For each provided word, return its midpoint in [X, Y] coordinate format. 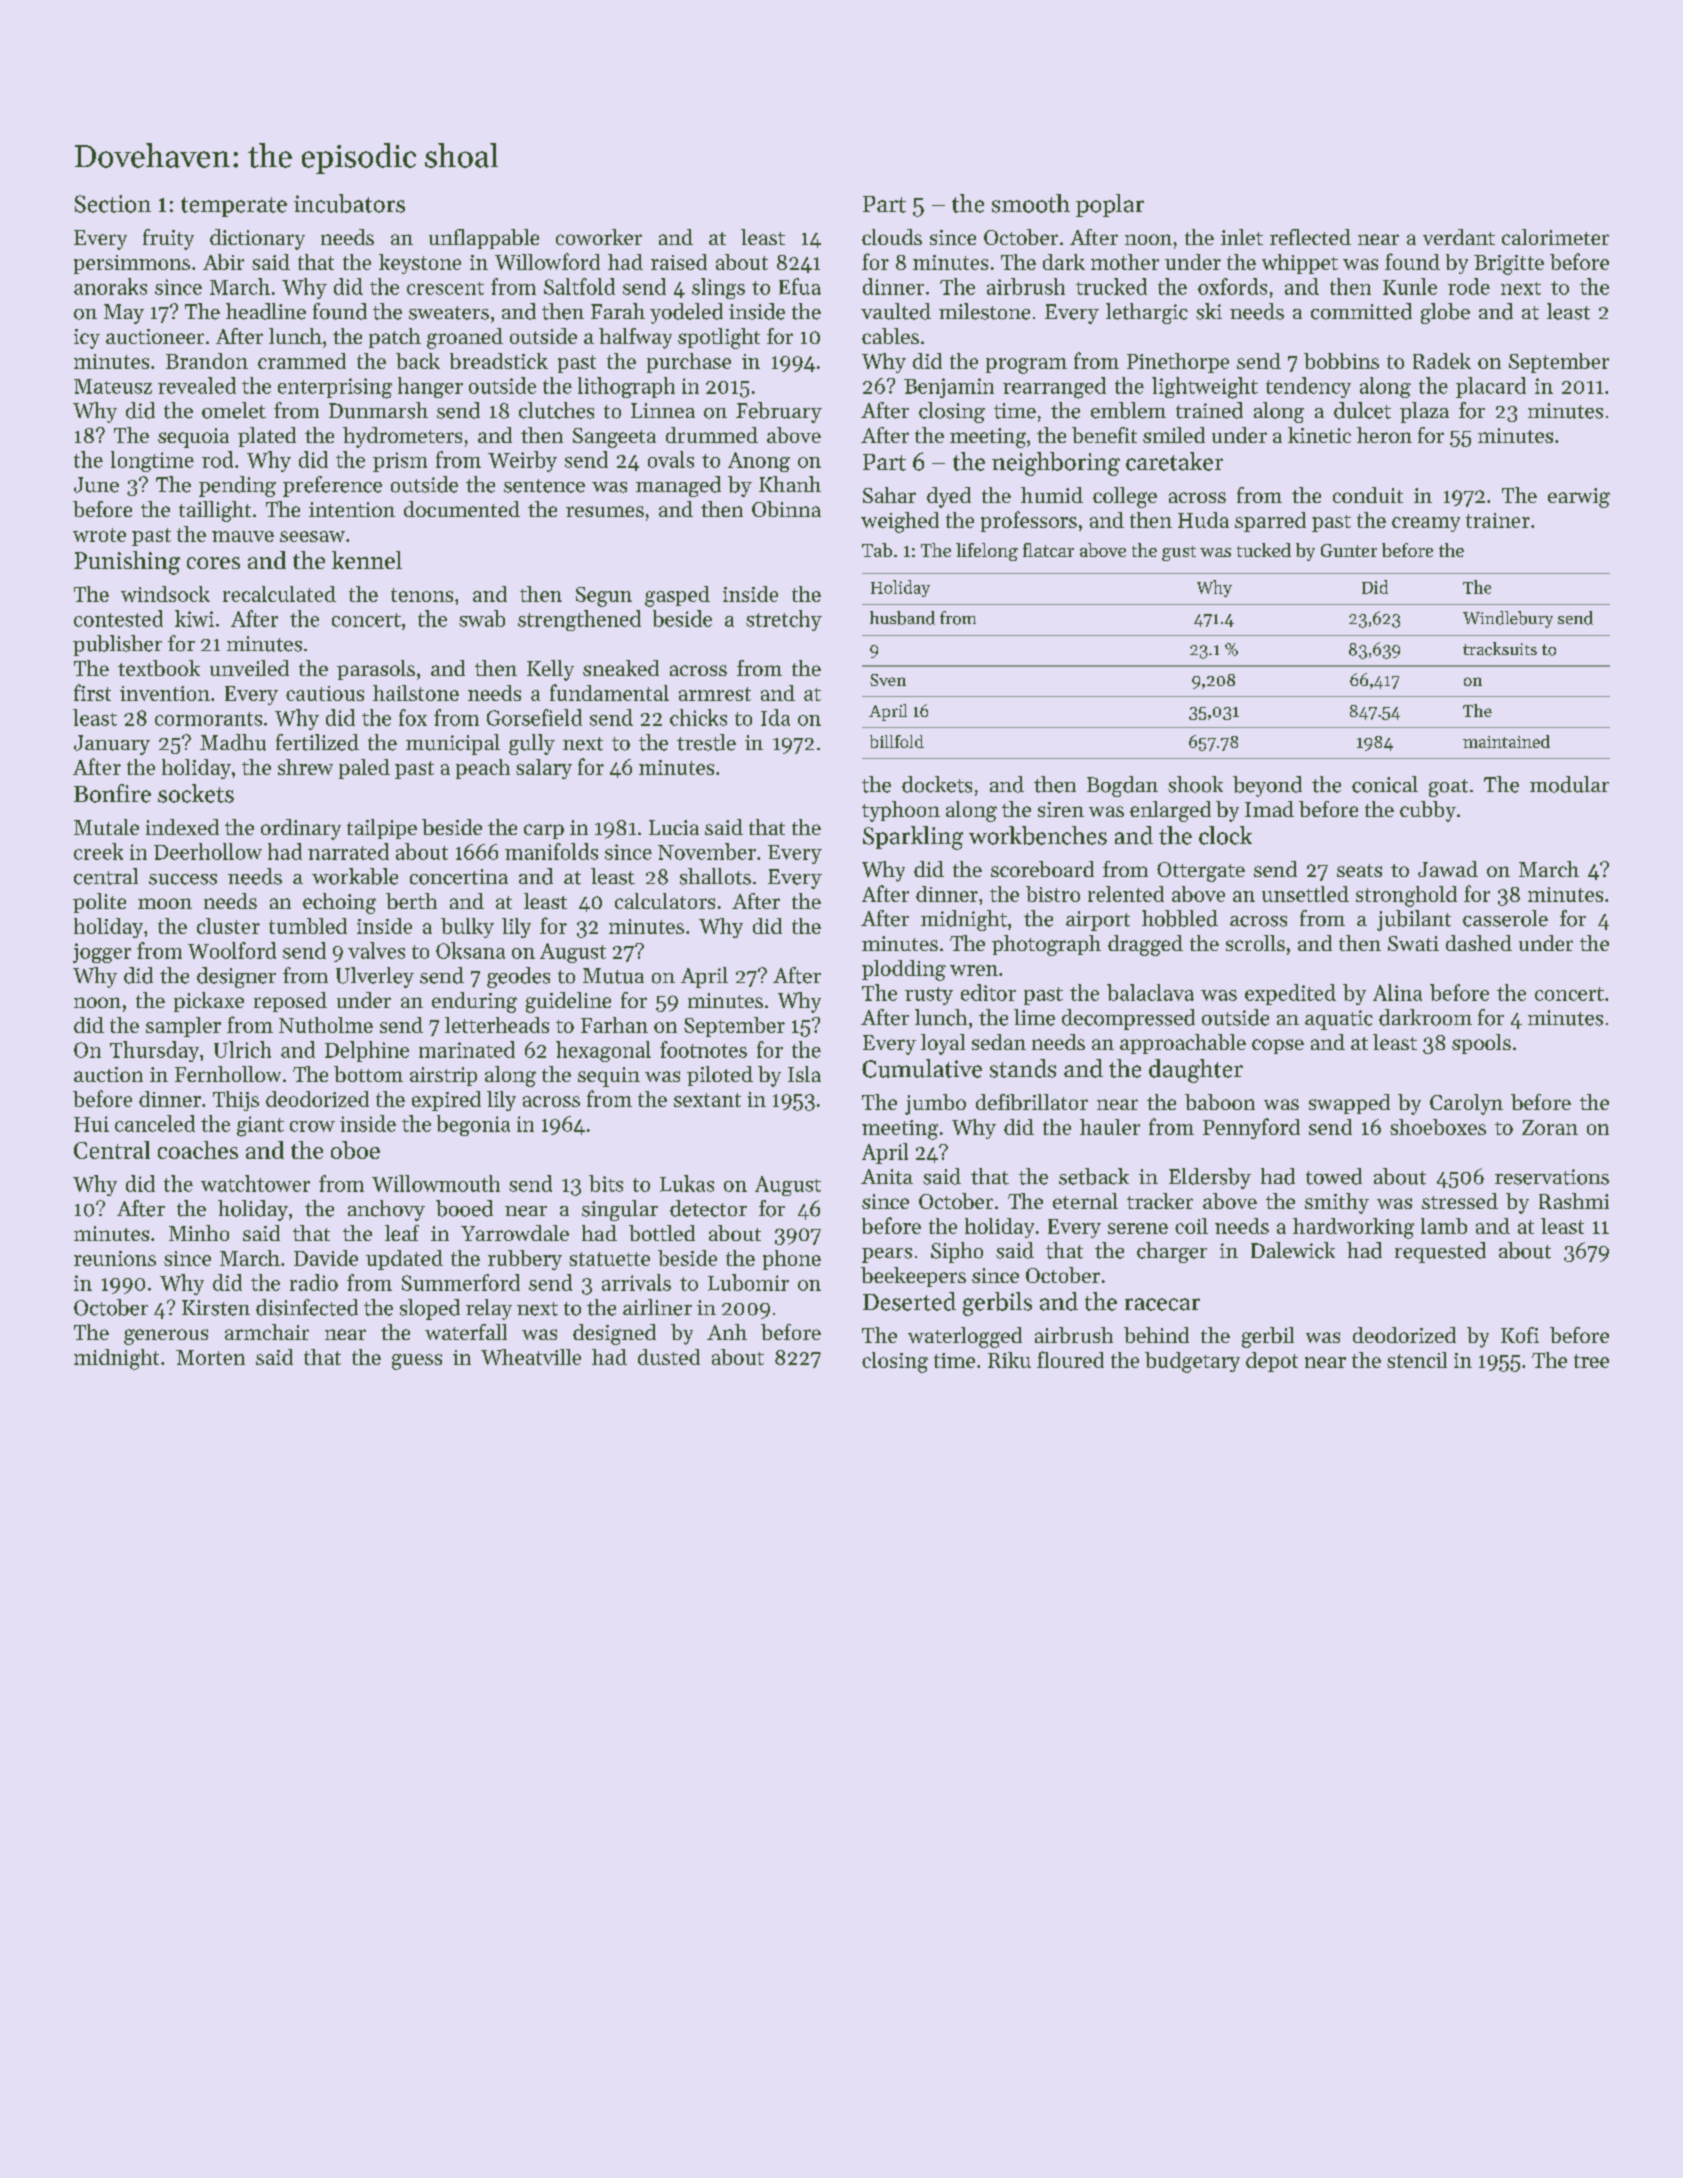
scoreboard [1042, 869]
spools [1481, 1044]
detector [708, 1208]
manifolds [551, 851]
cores [213, 563]
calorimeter [1555, 237]
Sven [888, 680]
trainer [1498, 520]
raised [679, 262]
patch [395, 338]
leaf [402, 1233]
